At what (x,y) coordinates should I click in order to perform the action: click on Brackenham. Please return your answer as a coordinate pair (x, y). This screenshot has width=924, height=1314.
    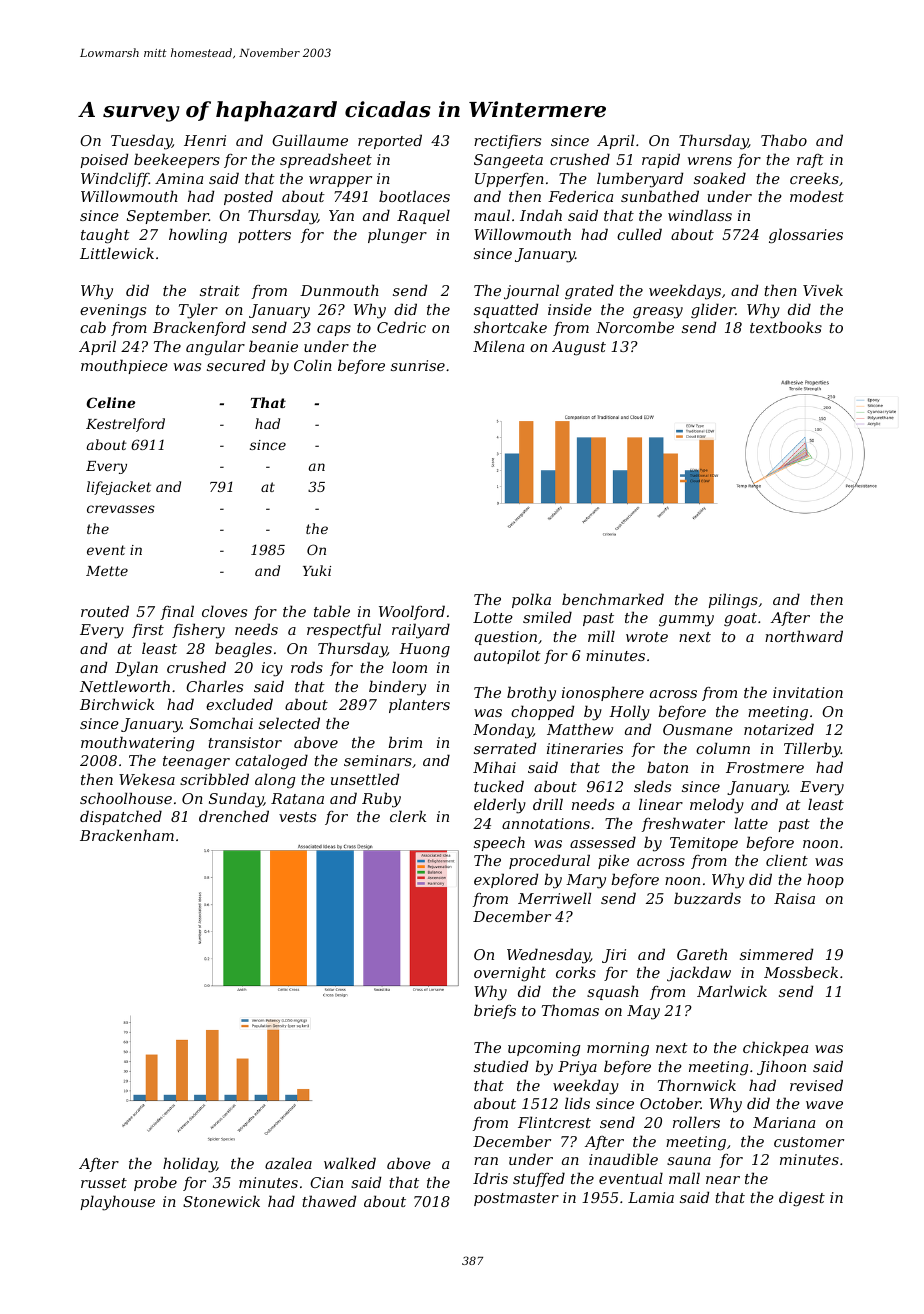
    Looking at the image, I should click on (127, 835).
